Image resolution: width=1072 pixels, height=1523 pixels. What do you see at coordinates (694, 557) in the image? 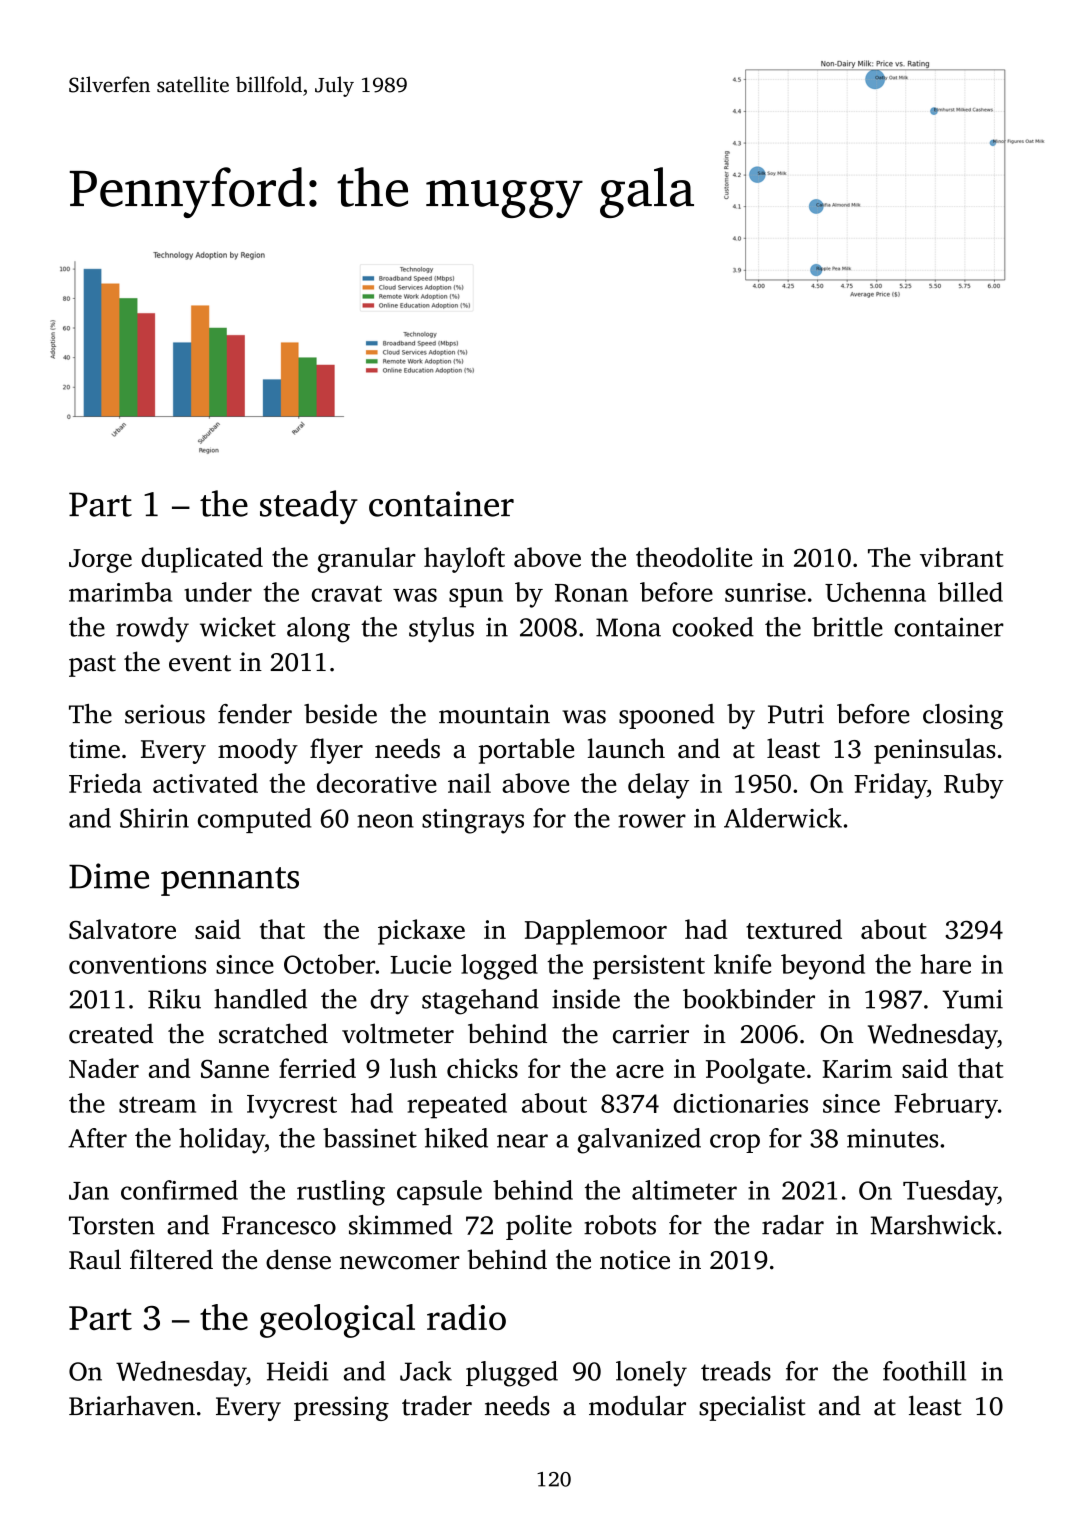
I see `theodolite` at bounding box center [694, 557].
